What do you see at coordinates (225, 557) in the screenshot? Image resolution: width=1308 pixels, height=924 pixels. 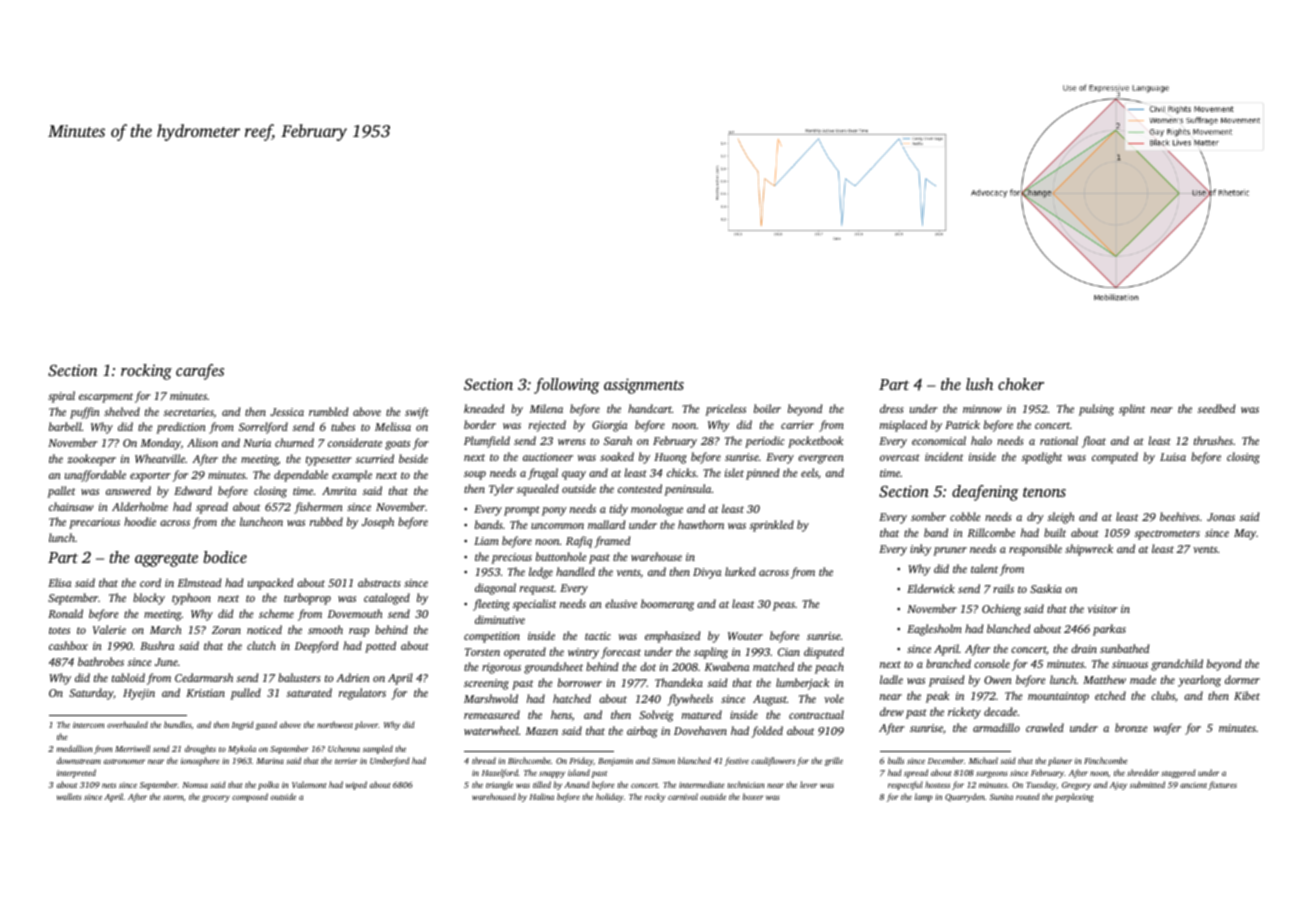 I see `bodice` at bounding box center [225, 557].
